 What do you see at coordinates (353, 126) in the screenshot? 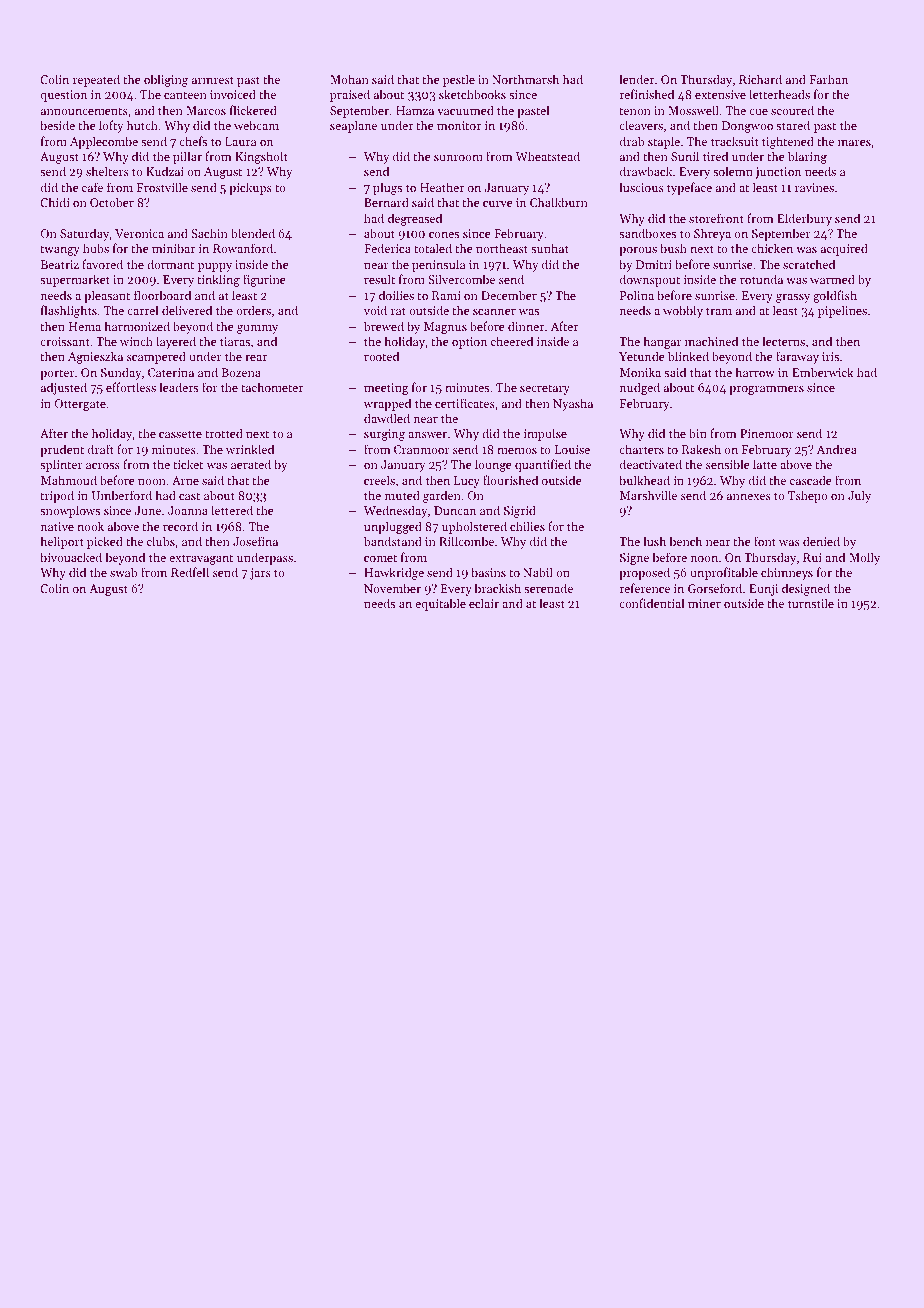
I see `seaplane` at bounding box center [353, 126].
